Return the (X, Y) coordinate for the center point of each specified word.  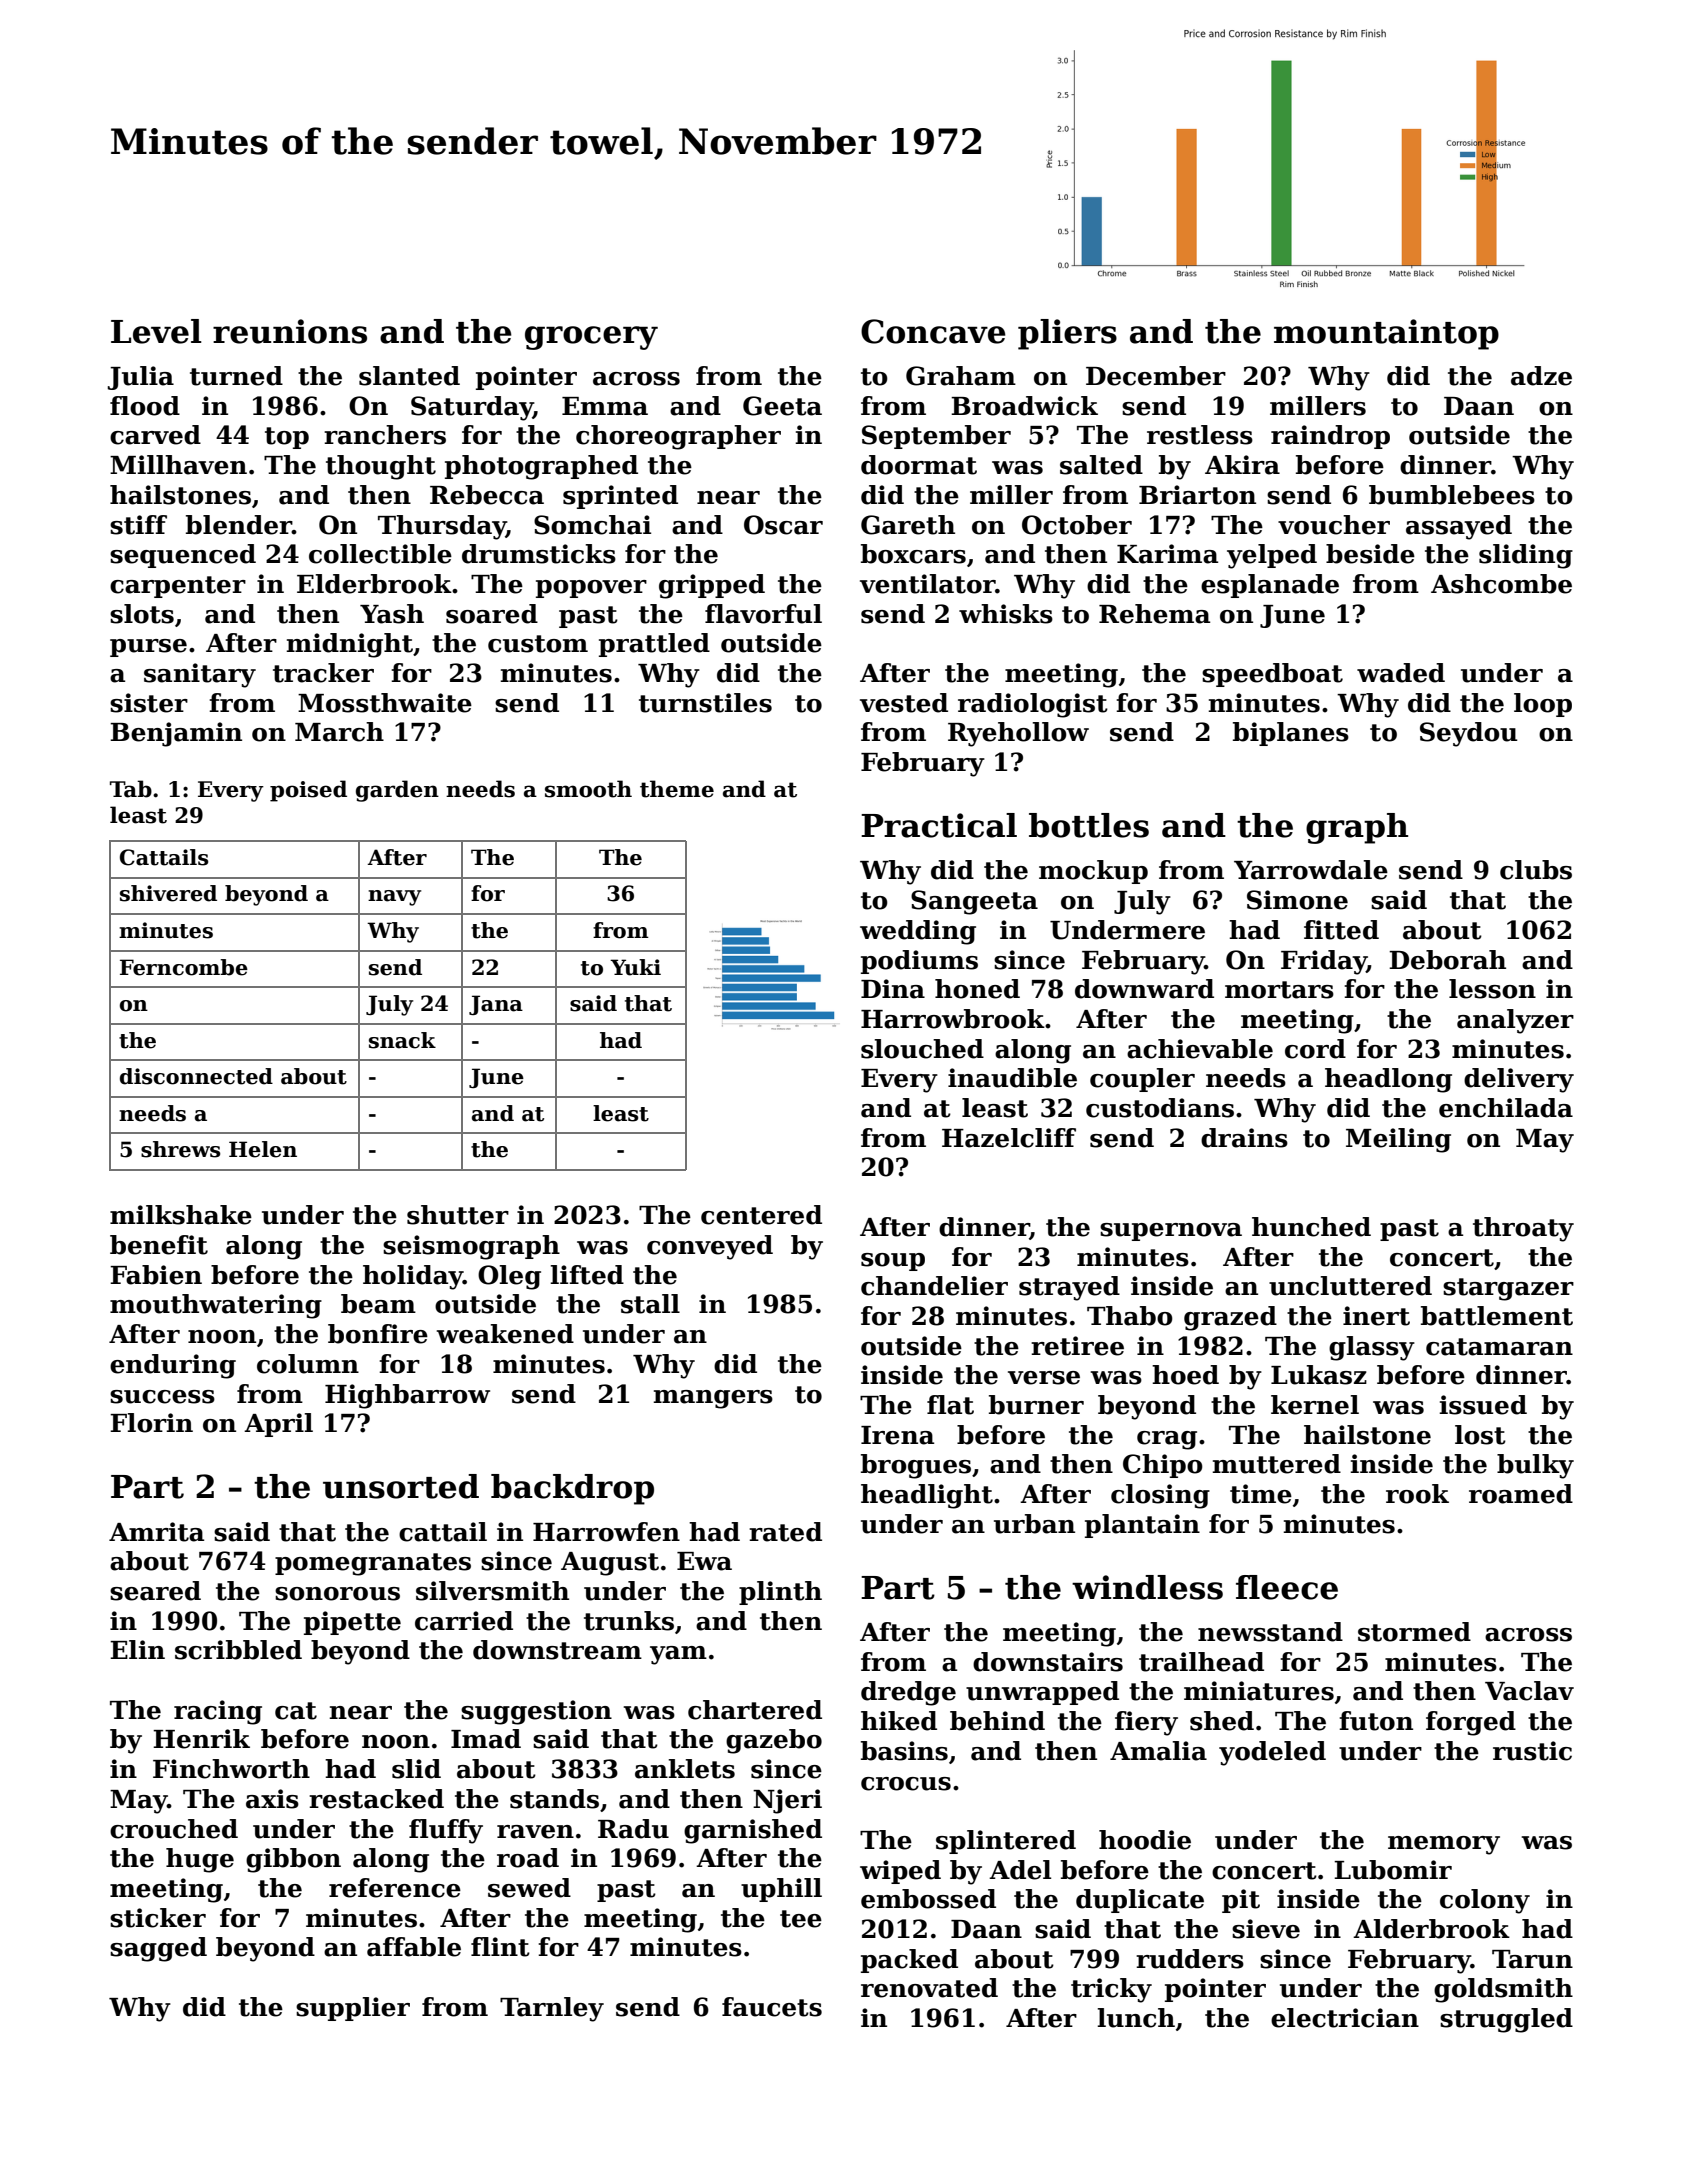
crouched (174, 1829)
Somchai (592, 525)
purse (148, 648)
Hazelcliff (1009, 1138)
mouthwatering (216, 1306)
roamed (1521, 1494)
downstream (557, 1650)
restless (1200, 435)
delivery (1519, 1080)
